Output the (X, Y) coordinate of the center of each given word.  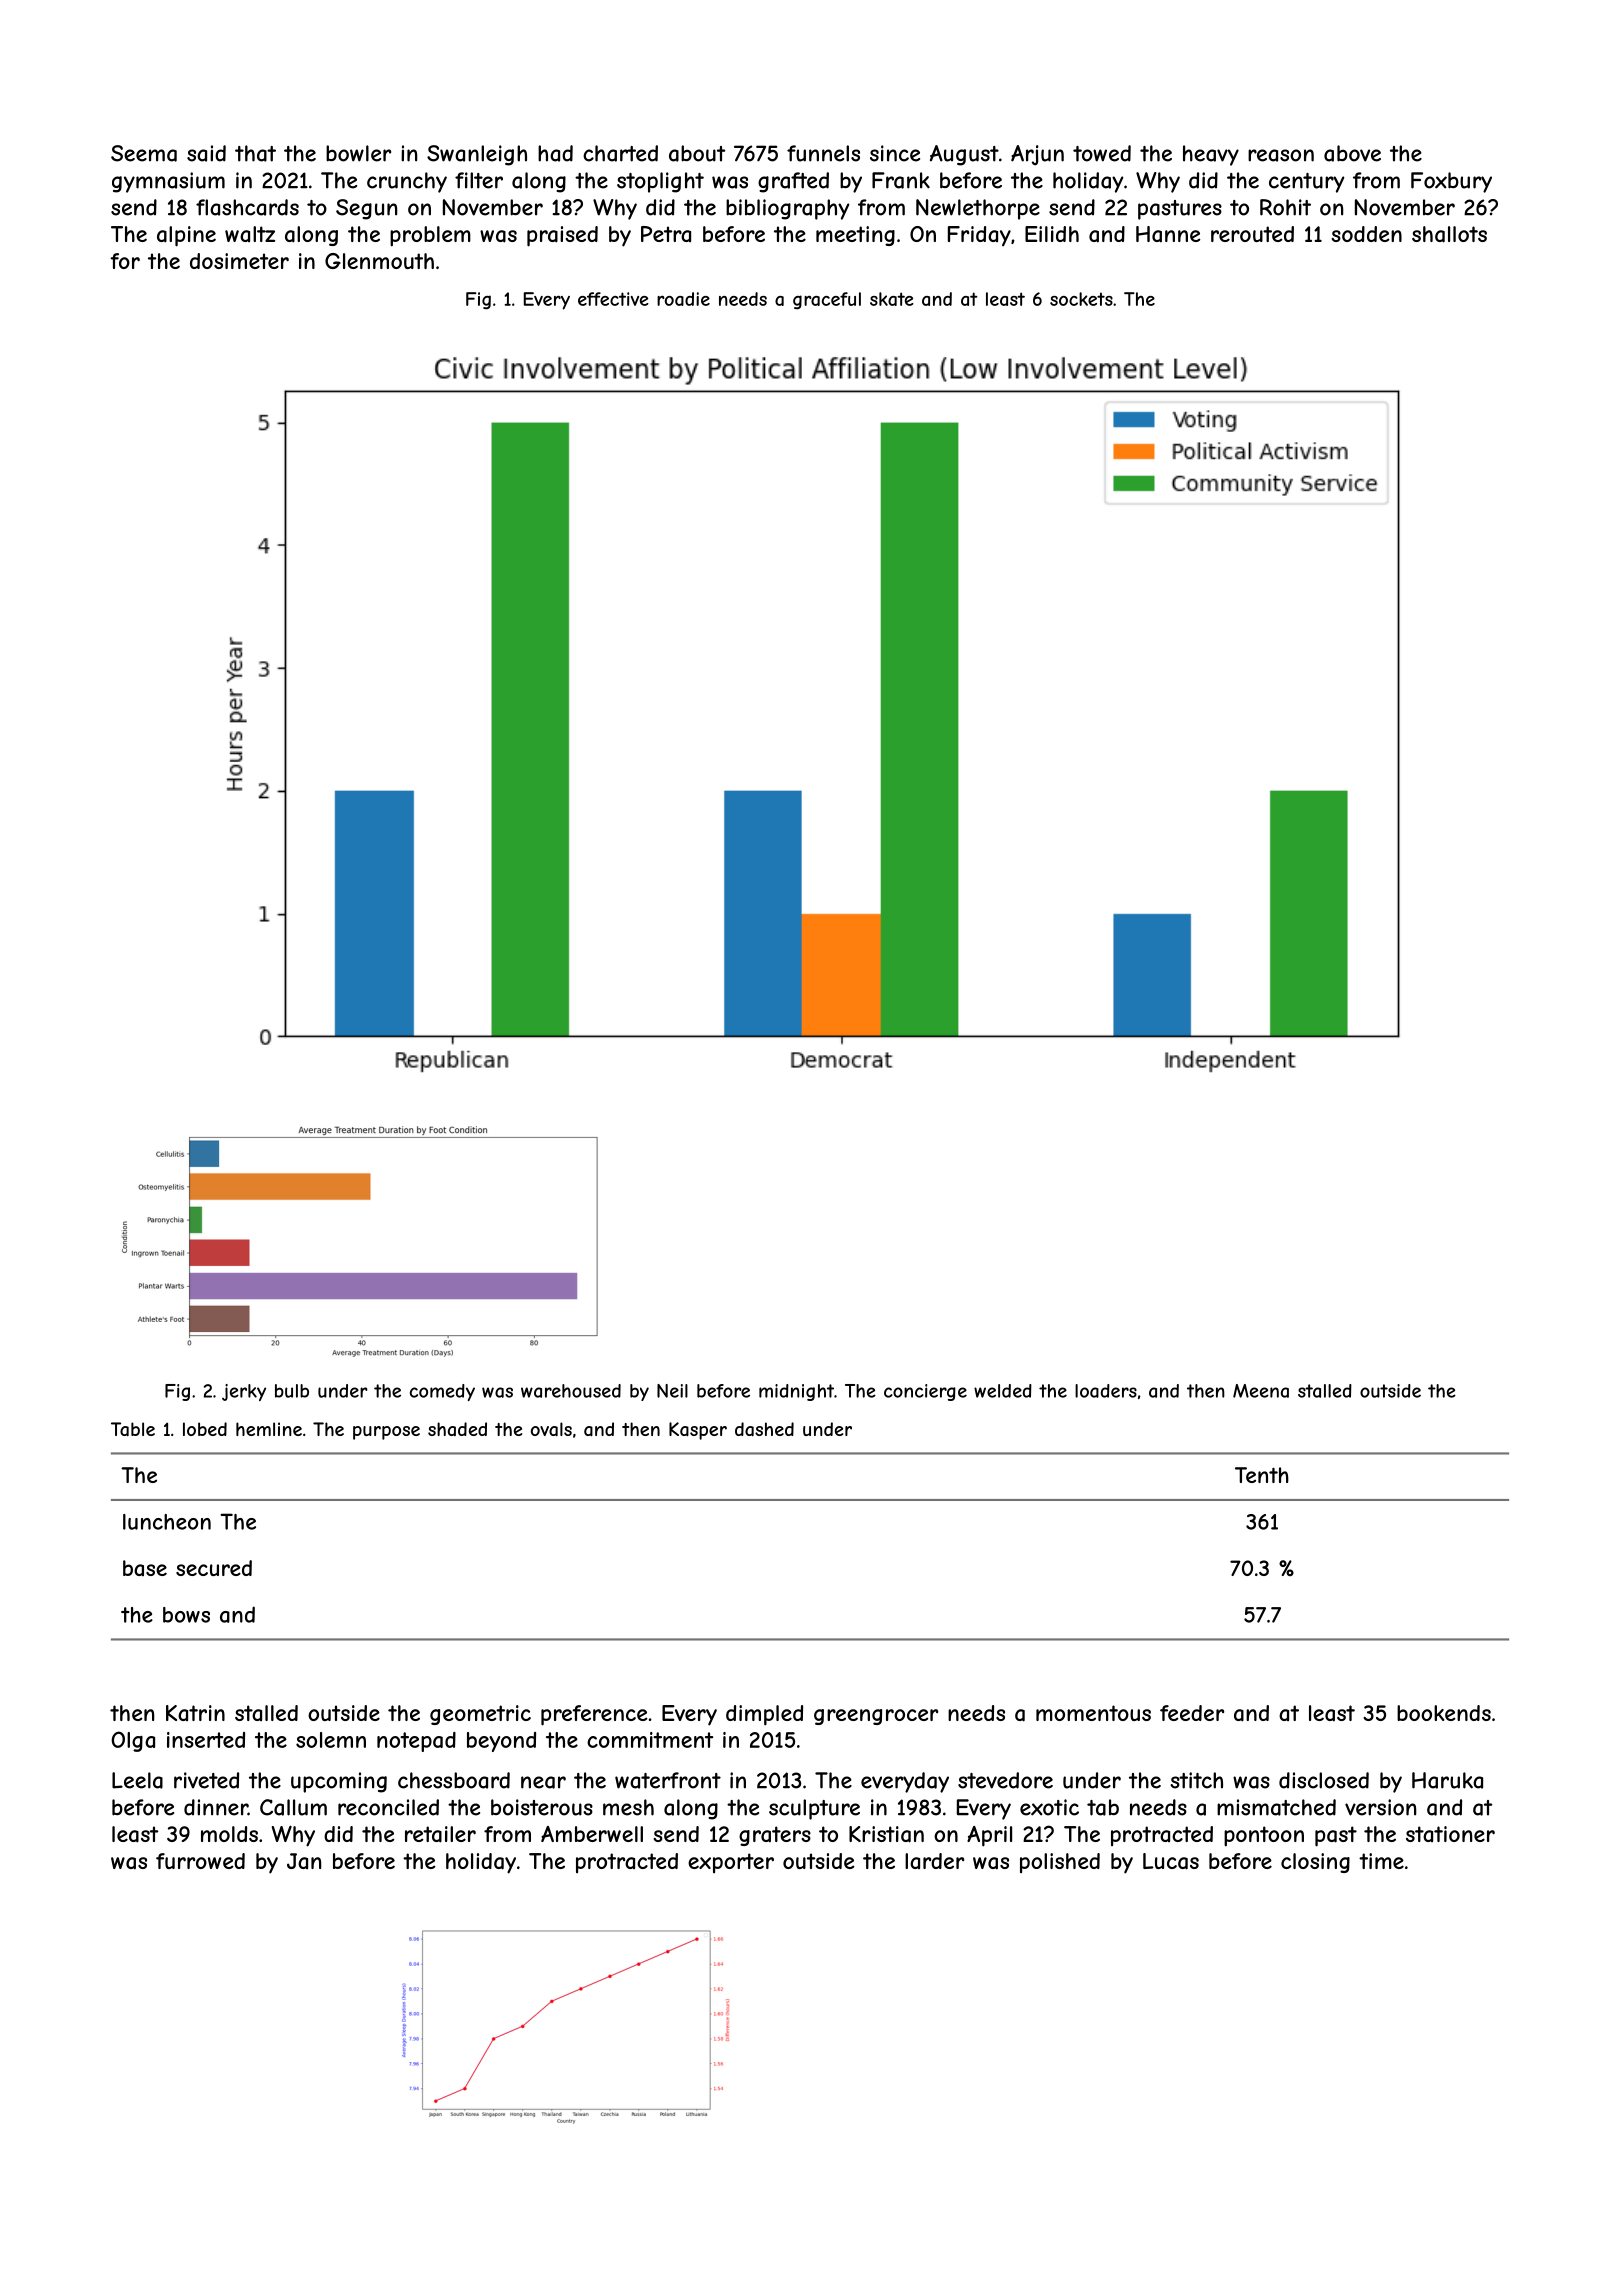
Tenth (1262, 1475)
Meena (1261, 1391)
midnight (796, 1392)
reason (1281, 155)
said (206, 153)
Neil (672, 1391)
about (697, 153)
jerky (244, 1392)
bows (186, 1615)
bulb (292, 1391)
